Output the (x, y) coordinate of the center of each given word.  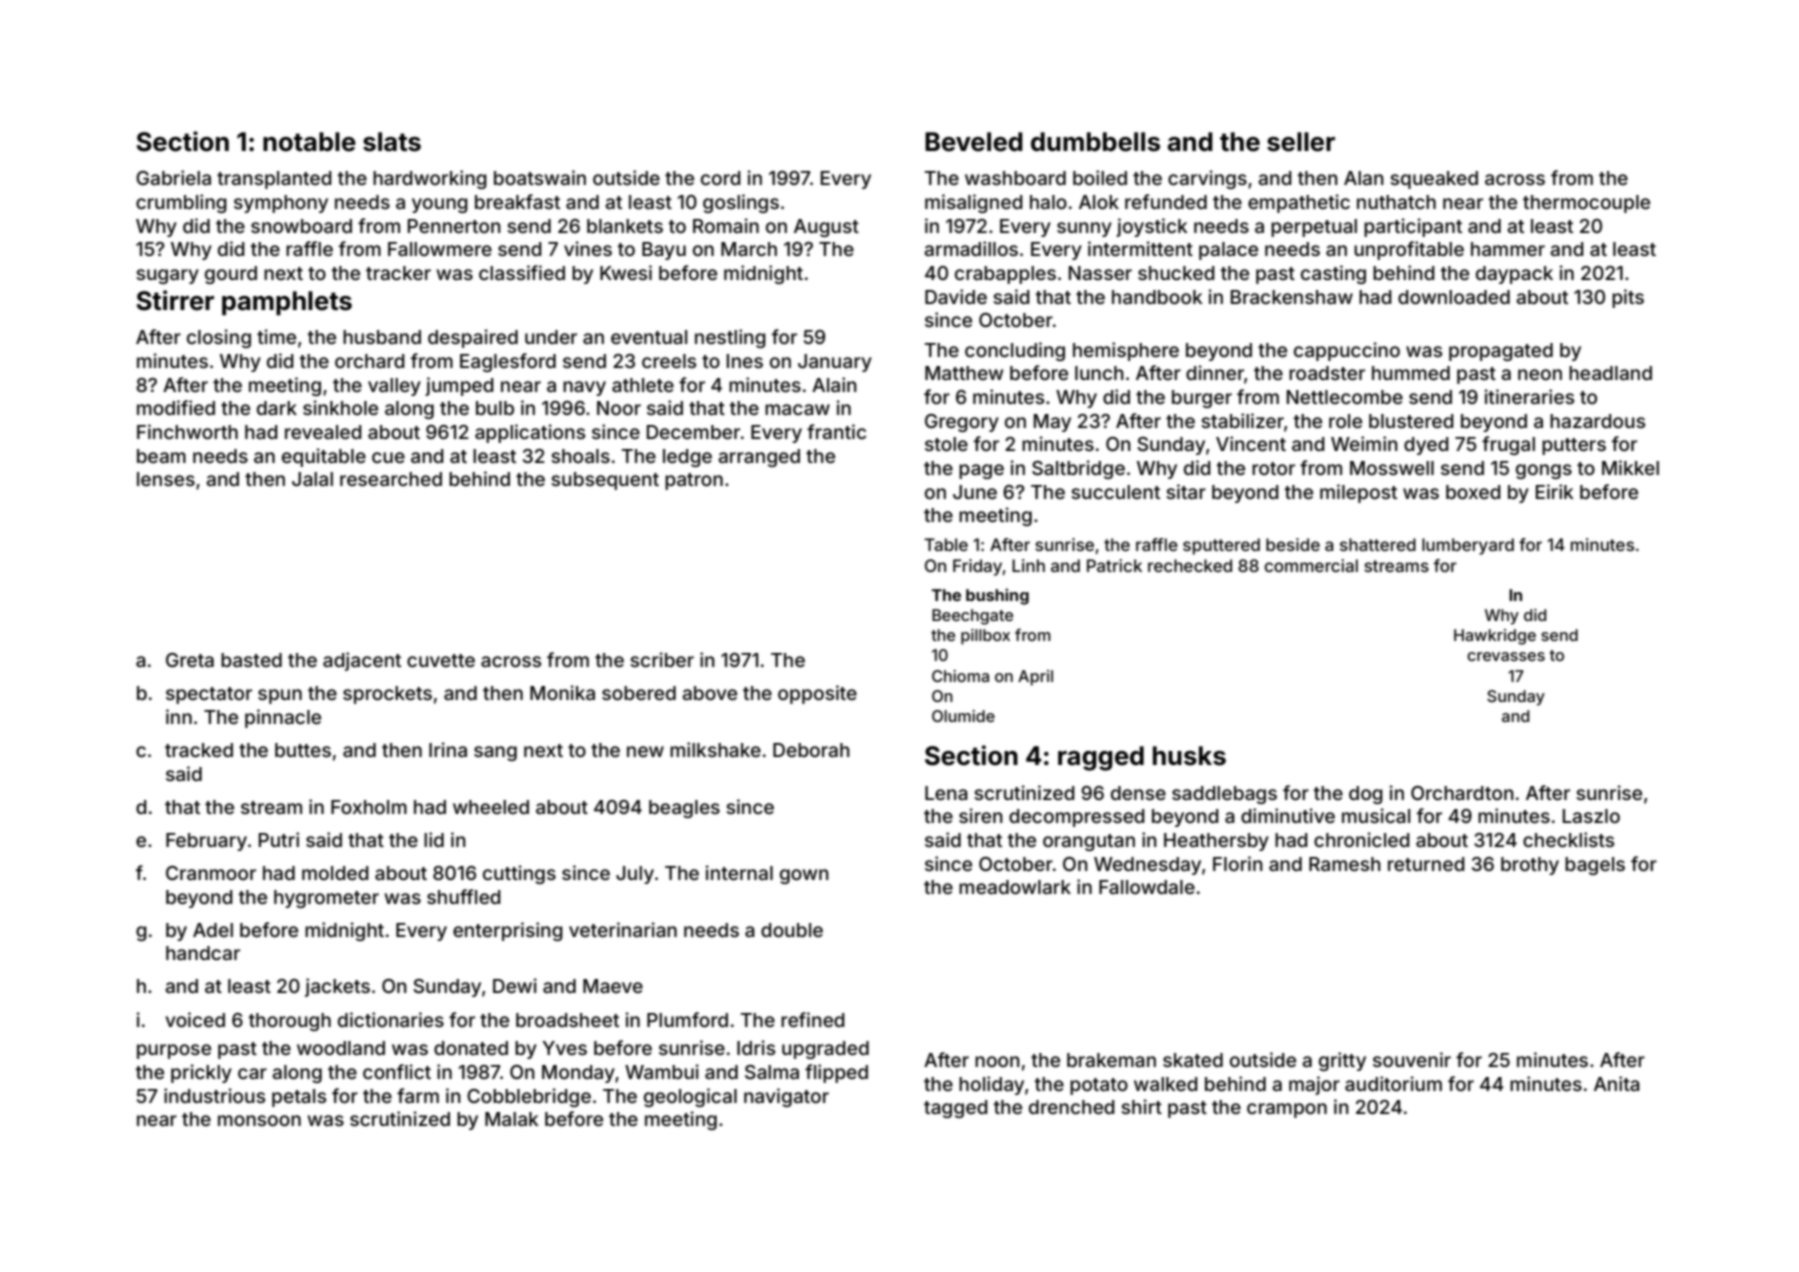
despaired (473, 338)
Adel (213, 930)
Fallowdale (1147, 887)
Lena (946, 793)
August (826, 228)
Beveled (974, 142)
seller (1301, 142)
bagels (1595, 866)
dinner (1215, 372)
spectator (209, 695)
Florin (1238, 863)
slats (392, 142)
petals (299, 1098)
